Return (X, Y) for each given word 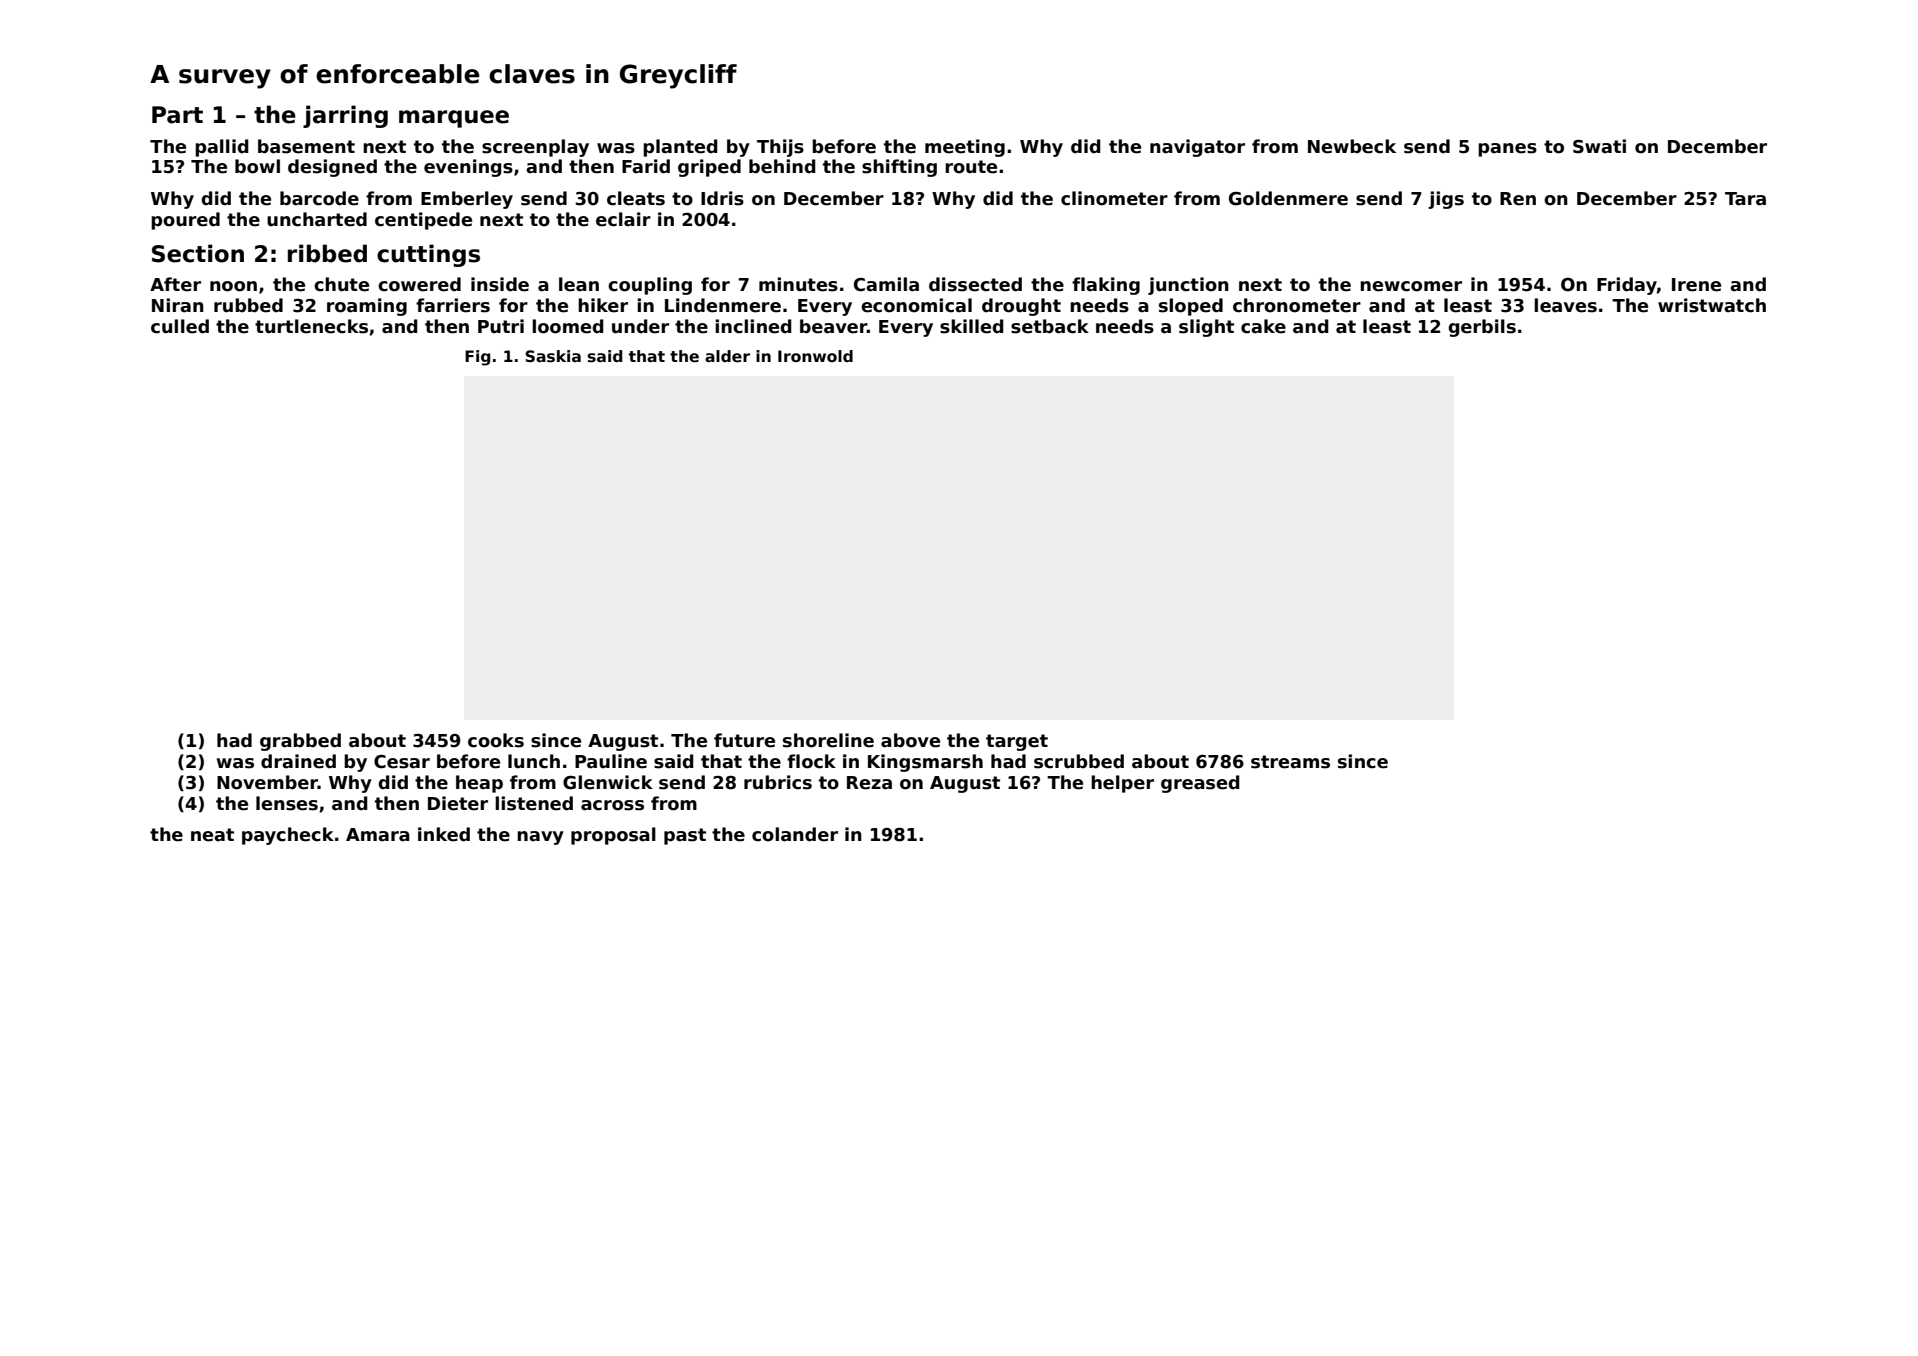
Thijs (780, 148)
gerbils (1482, 328)
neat (212, 835)
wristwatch (1712, 305)
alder (727, 356)
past (685, 836)
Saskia (553, 356)
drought (1021, 307)
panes (1507, 150)
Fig (477, 358)
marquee (454, 119)
